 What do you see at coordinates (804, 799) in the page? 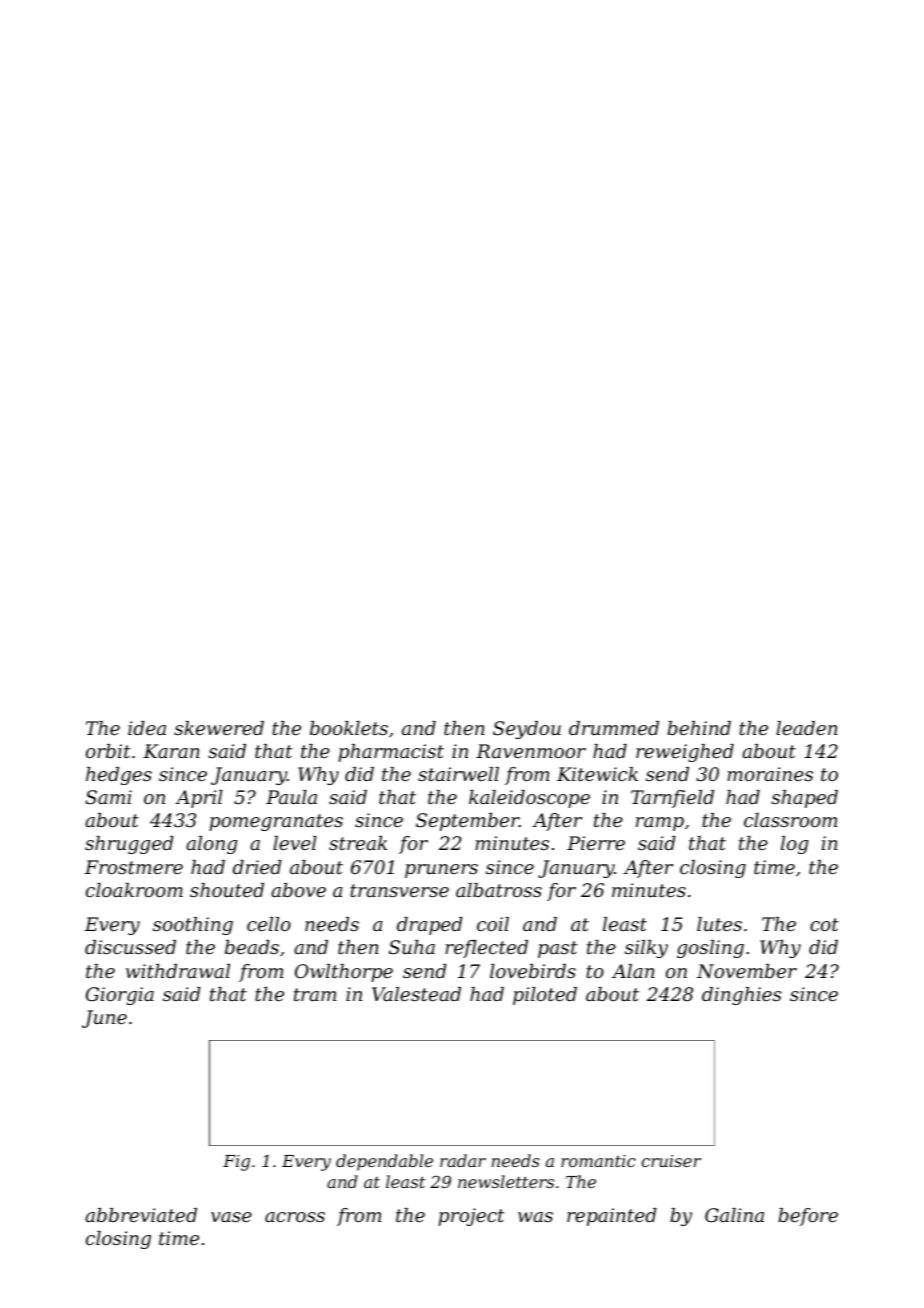
I see `shaped` at bounding box center [804, 799].
